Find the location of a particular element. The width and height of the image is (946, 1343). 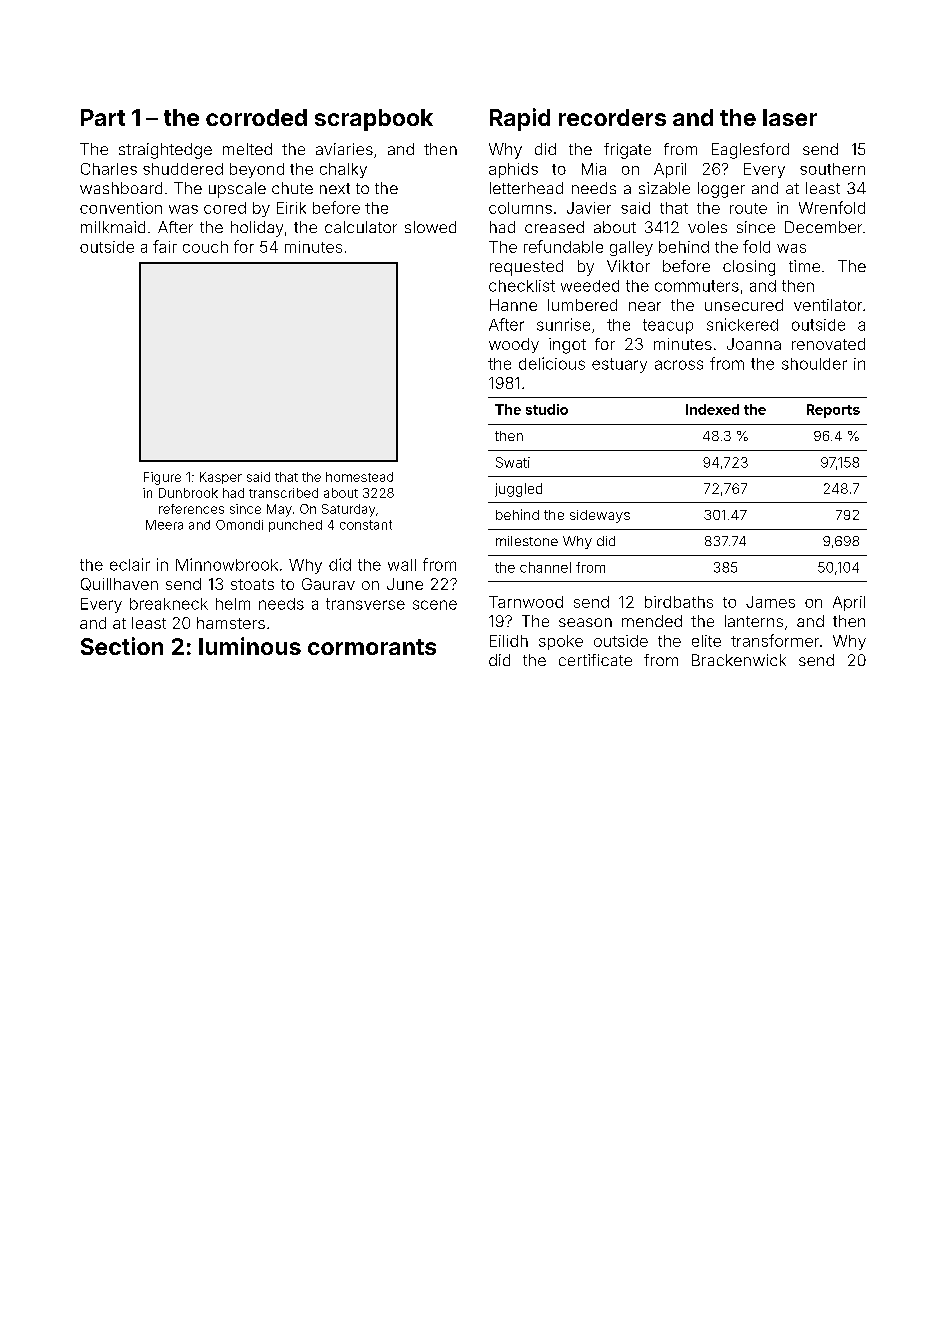

Quillhaven is located at coordinates (119, 584).
